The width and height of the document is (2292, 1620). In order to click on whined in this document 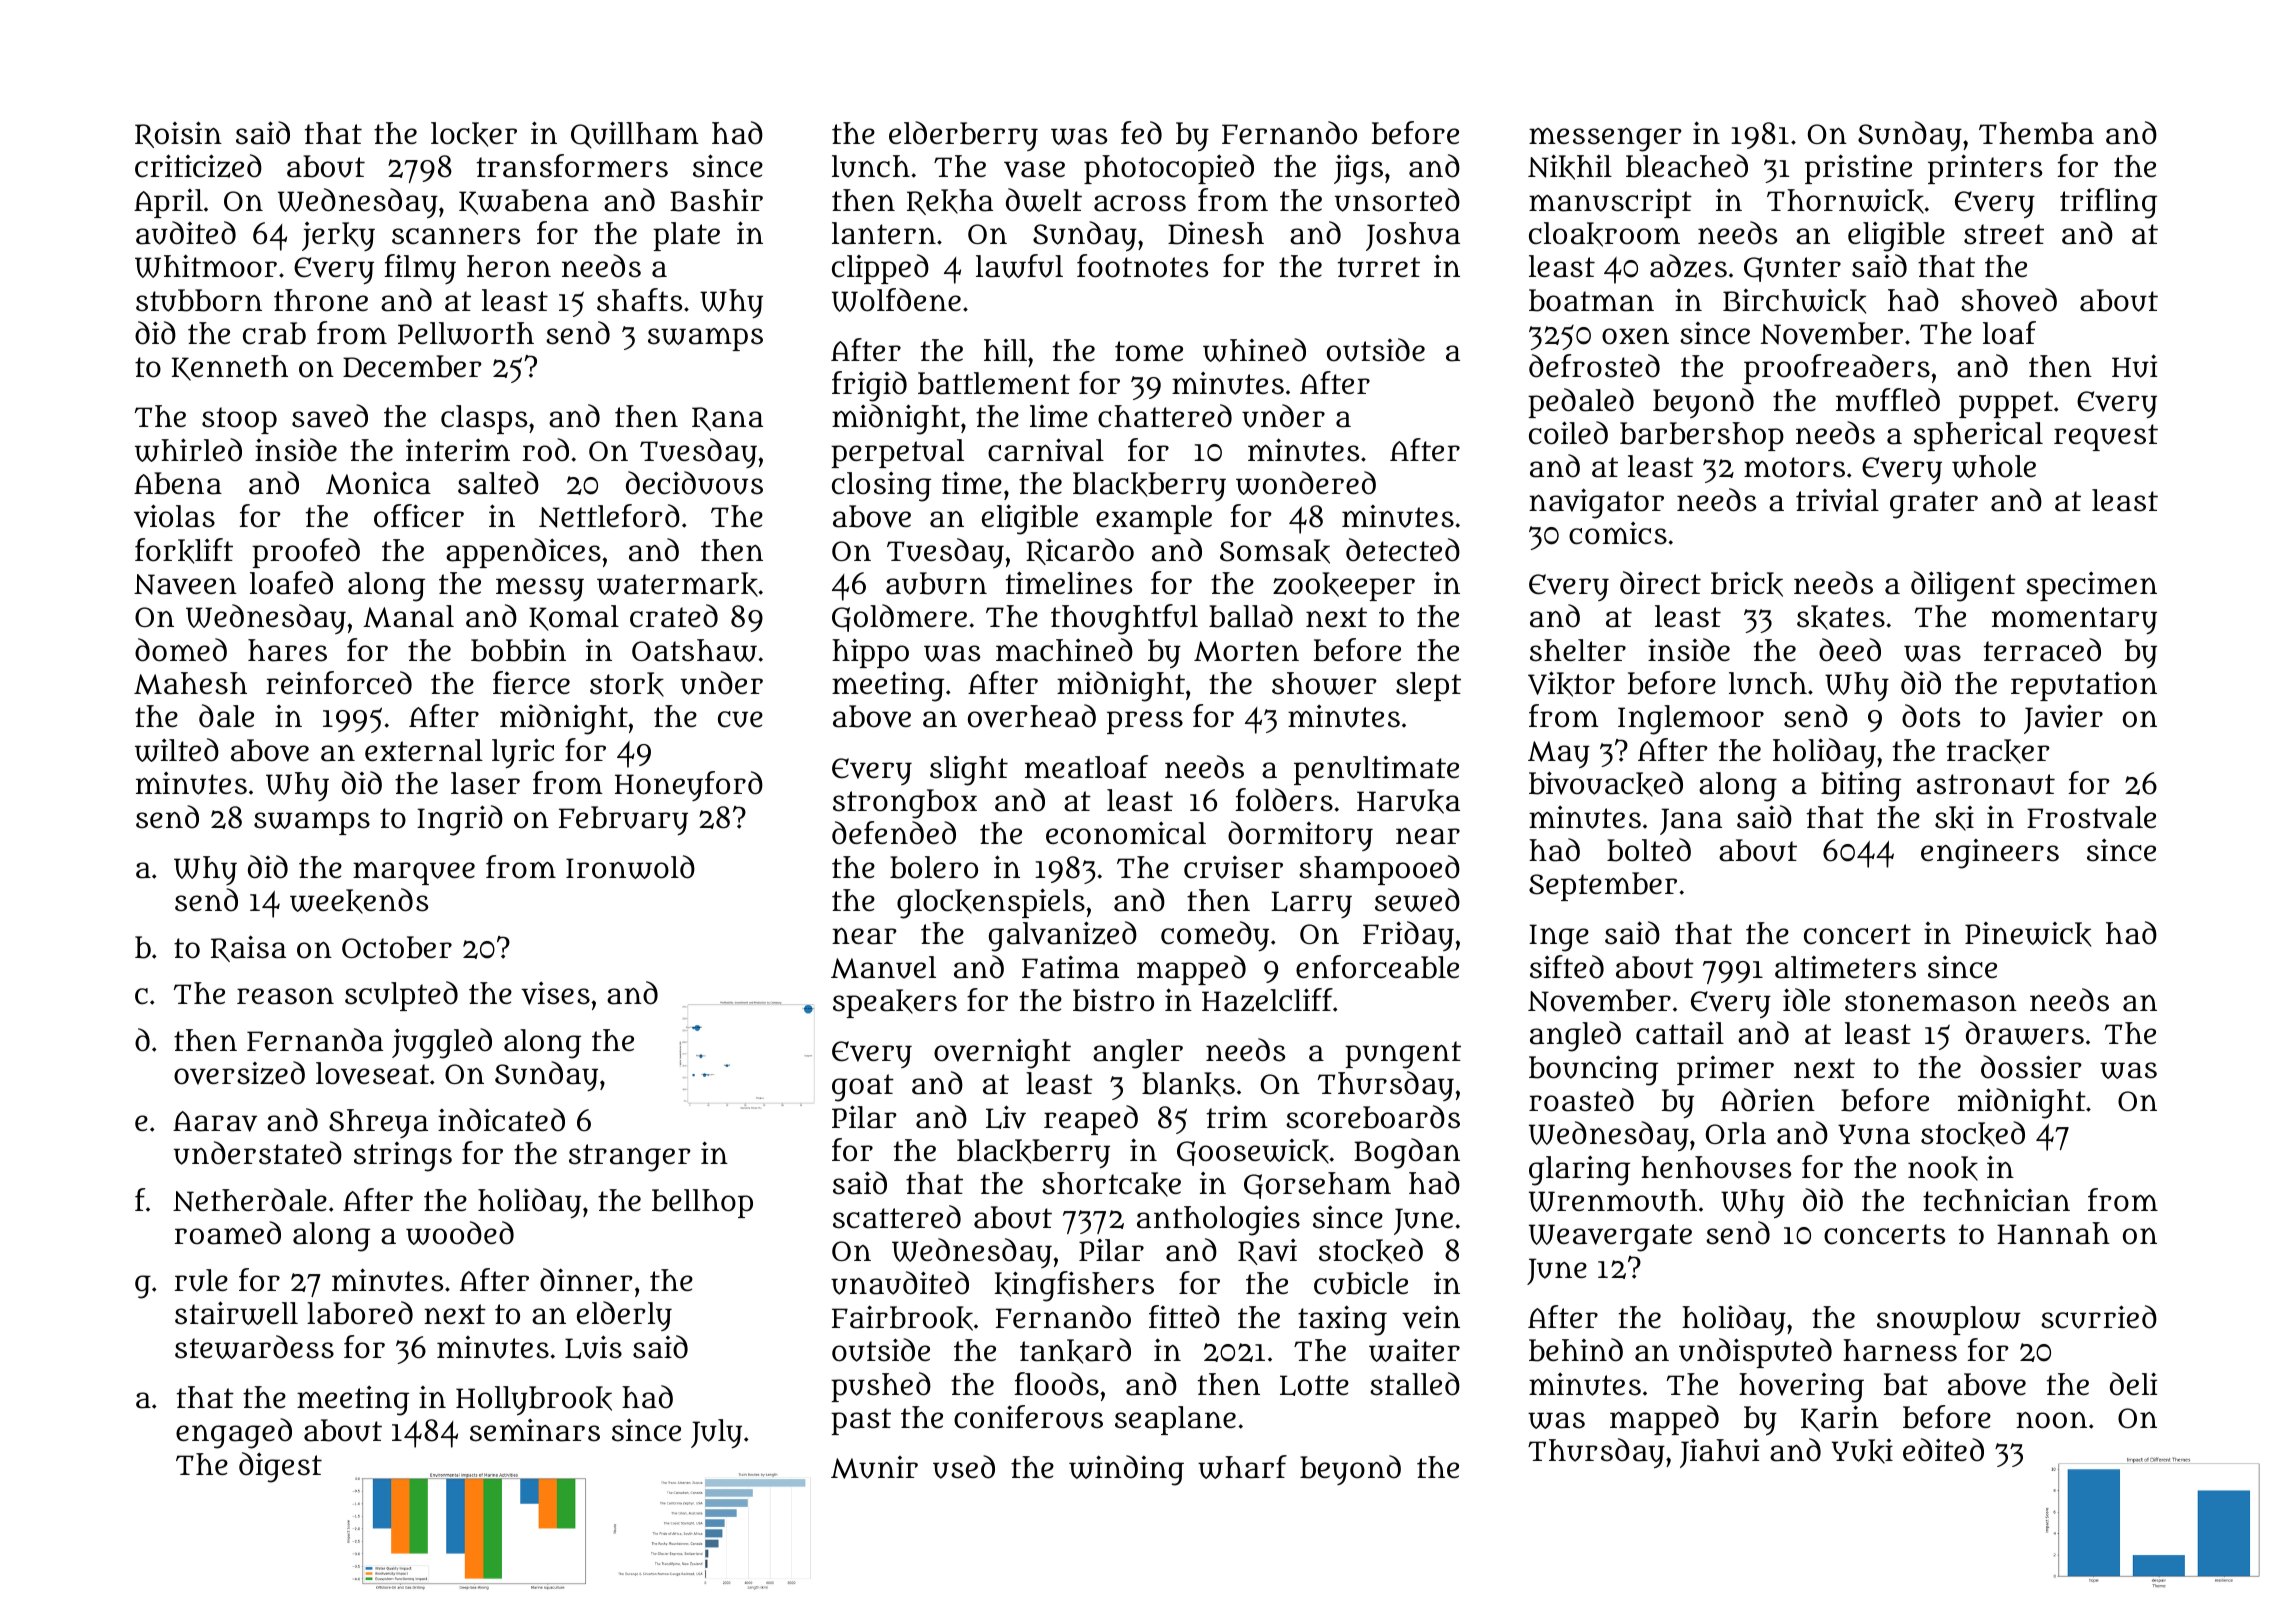, I will do `click(1254, 350)`.
